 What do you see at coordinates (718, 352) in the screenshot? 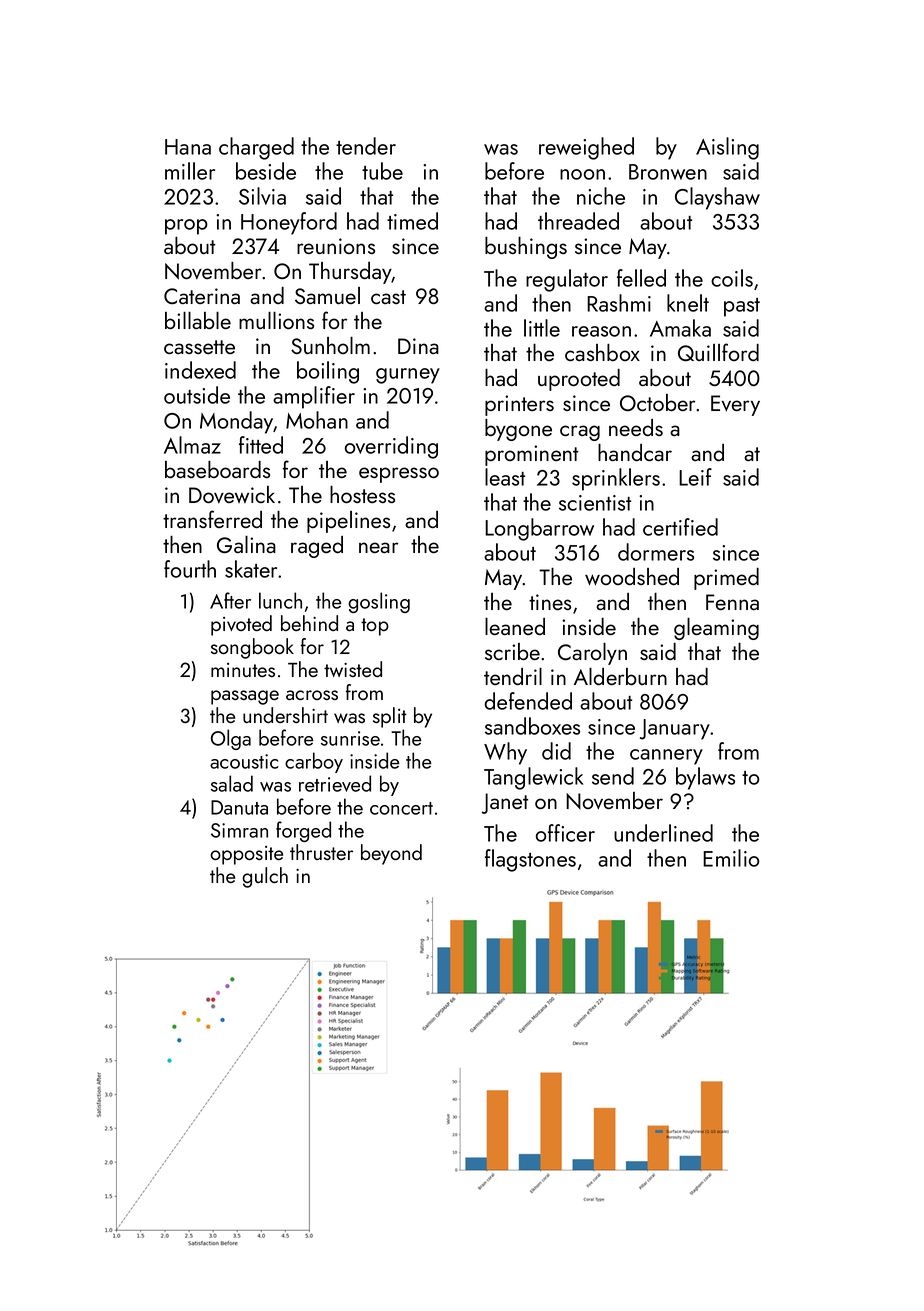
I see `Quillford` at bounding box center [718, 352].
